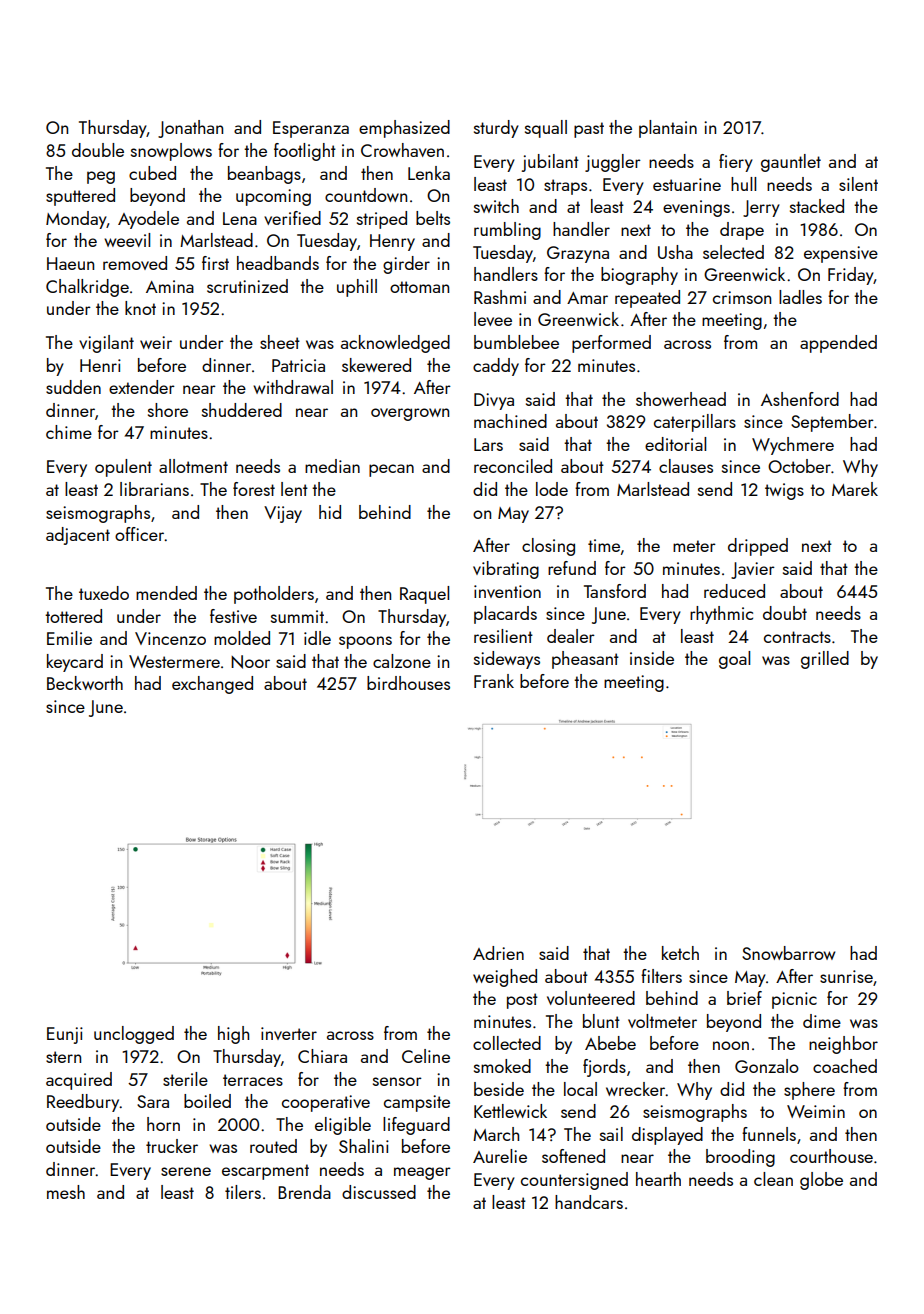 This page has height=1314, width=924. Describe the element at coordinates (855, 489) in the page. I see `Marek` at that location.
